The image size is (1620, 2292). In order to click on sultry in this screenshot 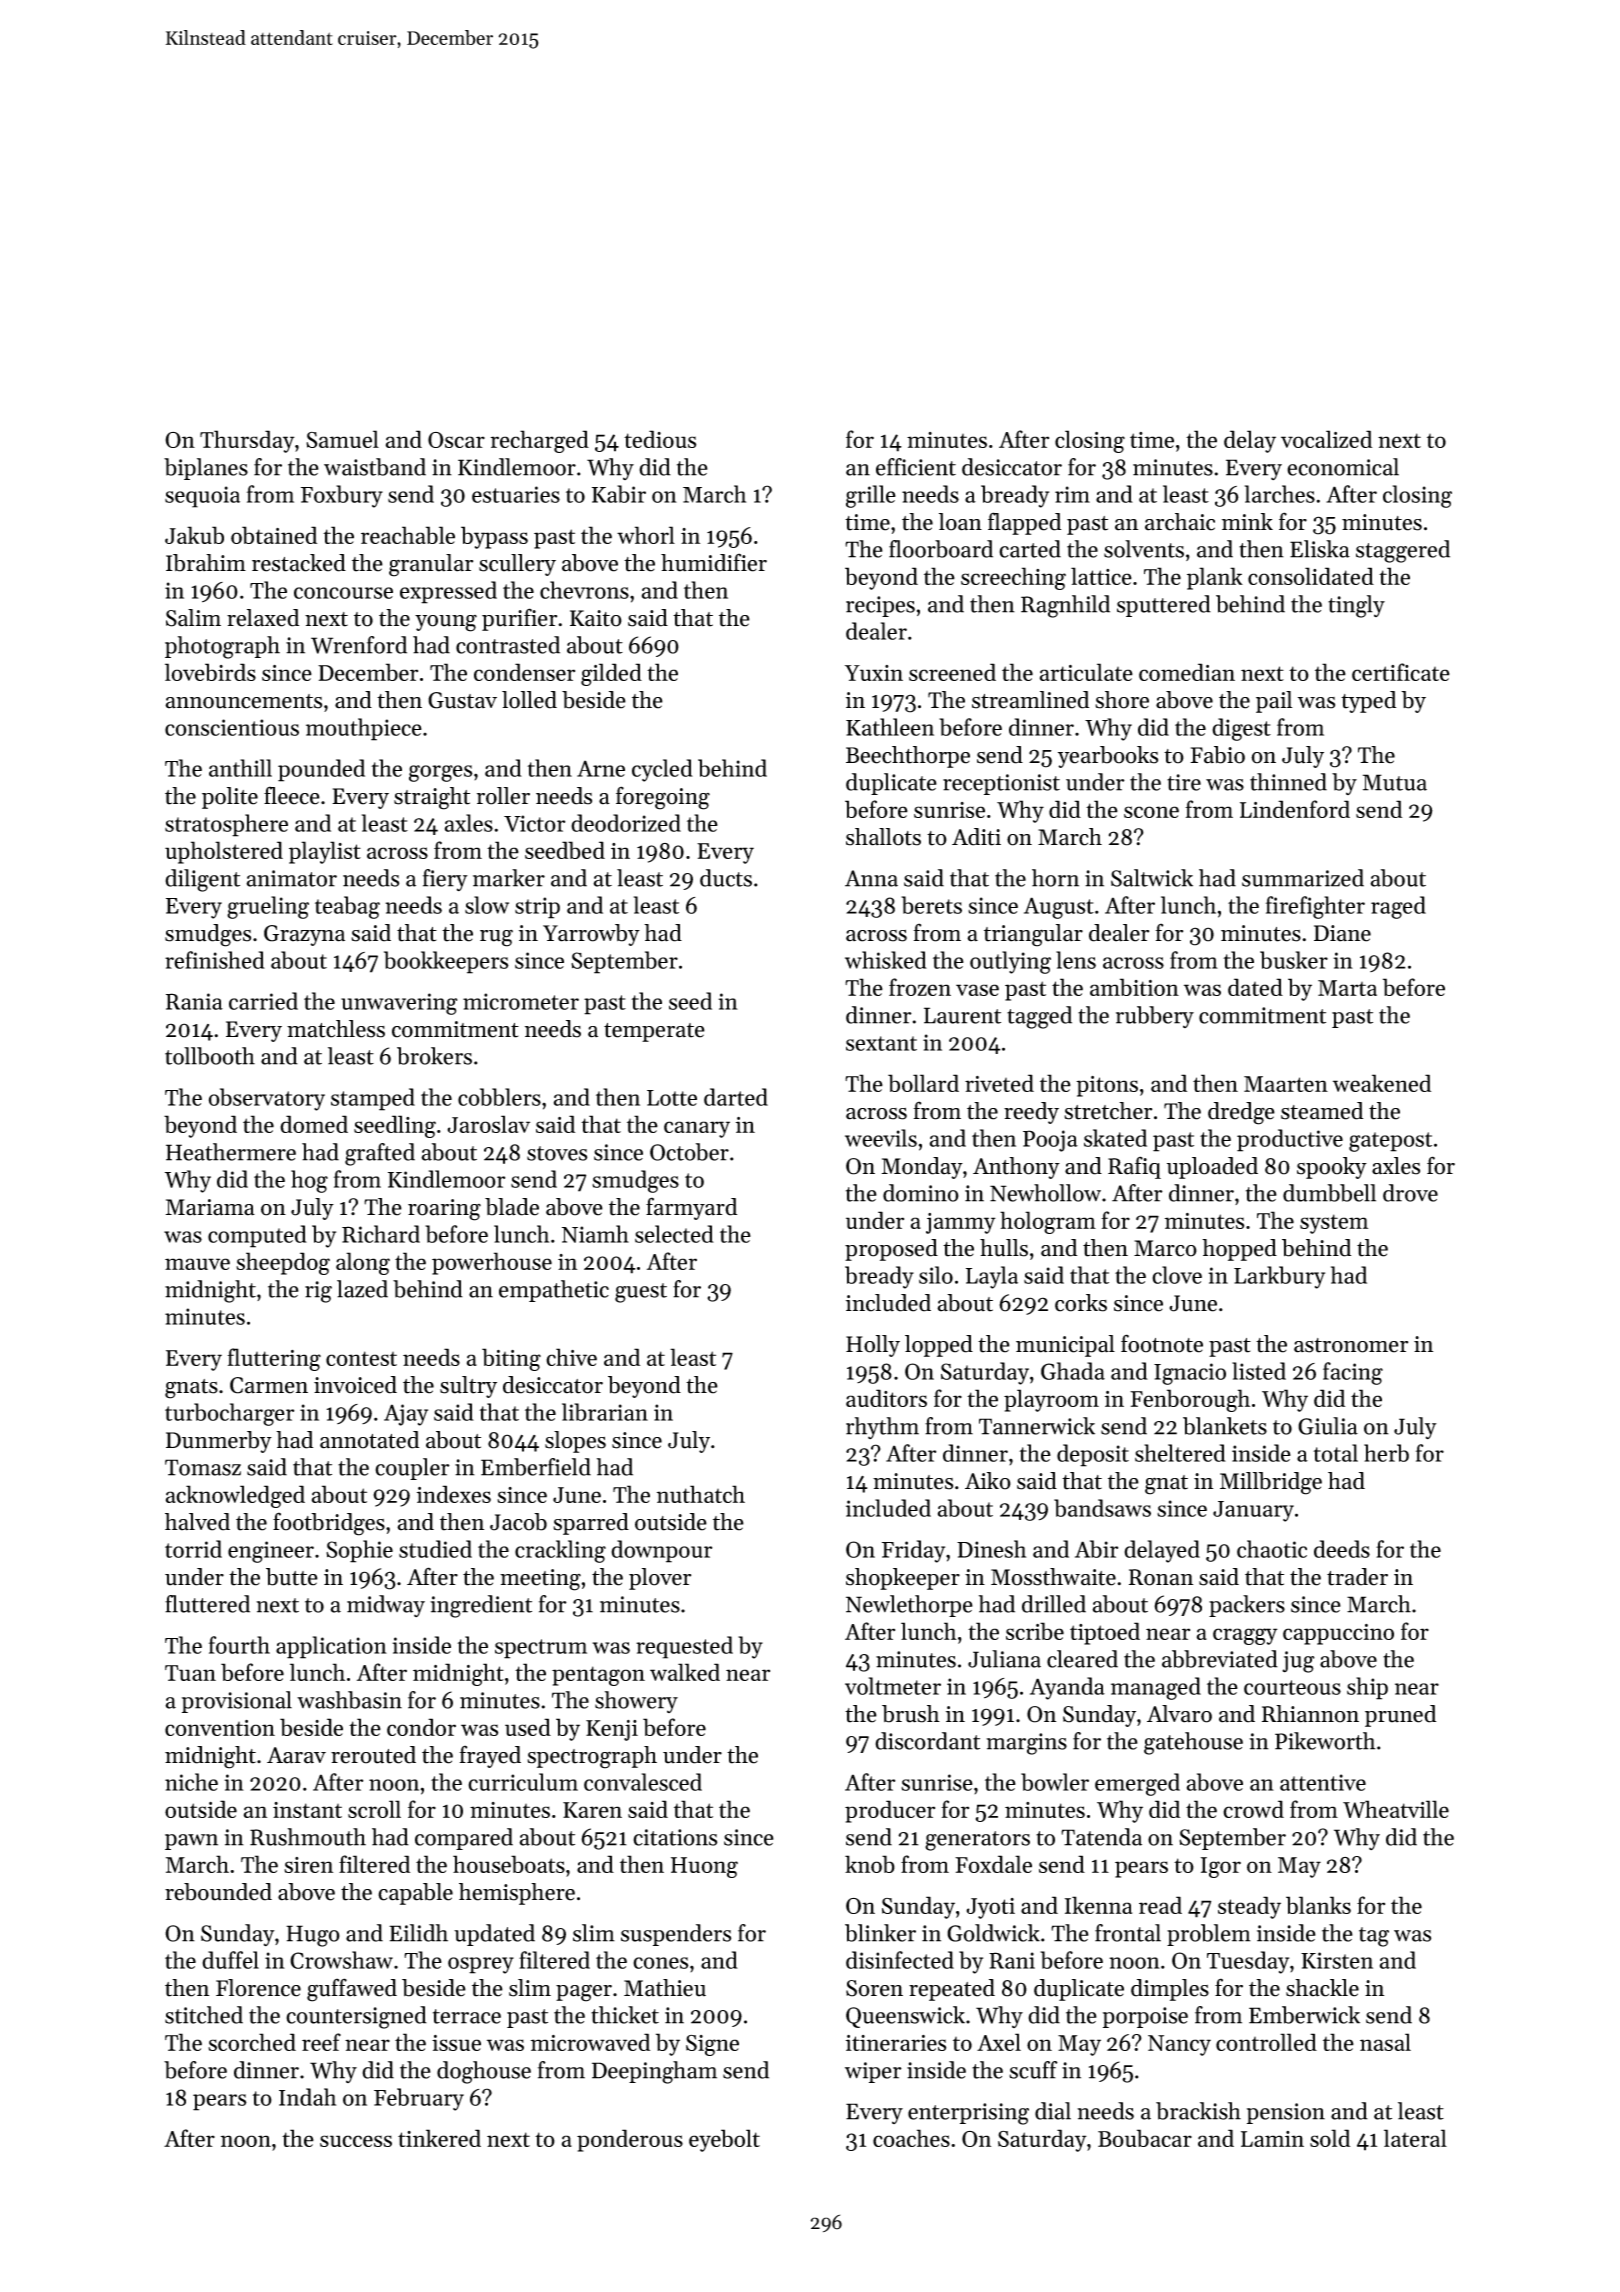, I will do `click(468, 1387)`.
